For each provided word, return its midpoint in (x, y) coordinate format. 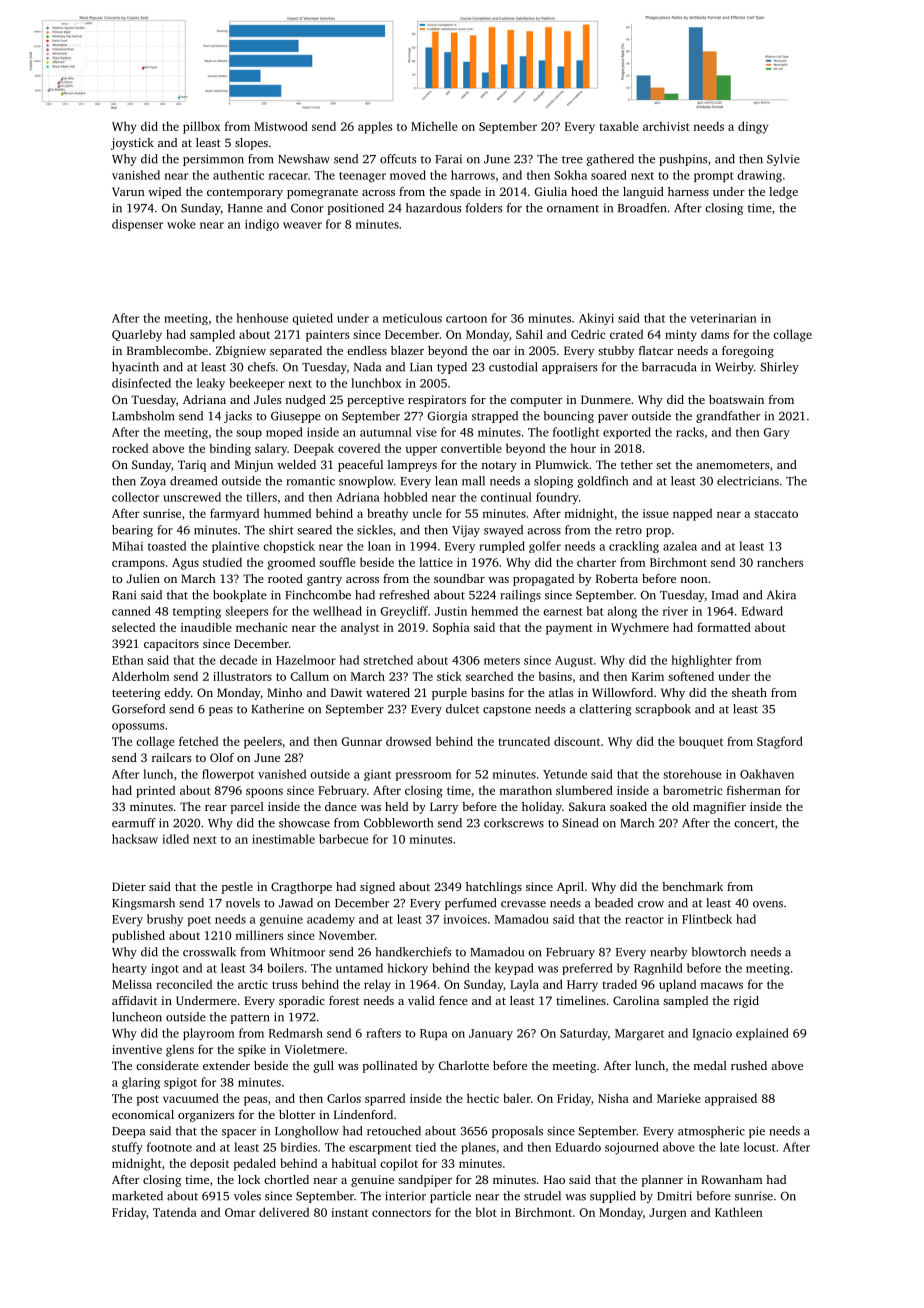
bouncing (568, 417)
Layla (524, 985)
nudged (306, 401)
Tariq (192, 466)
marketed (137, 1196)
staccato (776, 514)
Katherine (277, 709)
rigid (746, 1002)
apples (375, 127)
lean (446, 481)
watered (388, 692)
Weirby (734, 368)
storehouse (692, 774)
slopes (251, 144)
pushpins (683, 160)
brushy (165, 920)
